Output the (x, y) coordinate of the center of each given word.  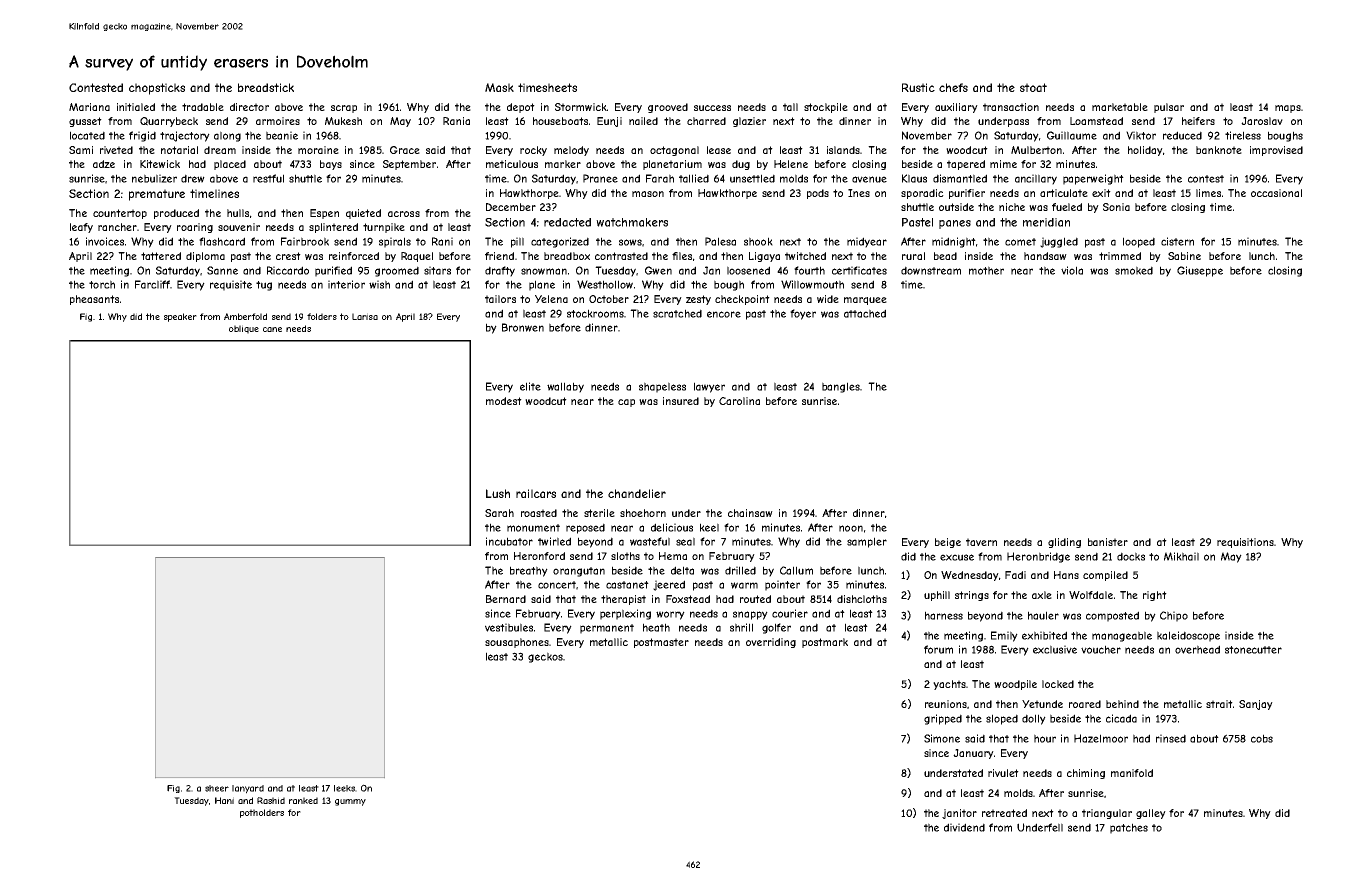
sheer (217, 788)
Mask (499, 87)
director (249, 107)
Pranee (600, 178)
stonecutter (1253, 650)
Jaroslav (1262, 121)
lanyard (248, 789)
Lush (498, 493)
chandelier (637, 493)
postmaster (661, 643)
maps (1288, 109)
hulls (238, 213)
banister (1108, 542)
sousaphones (517, 643)
